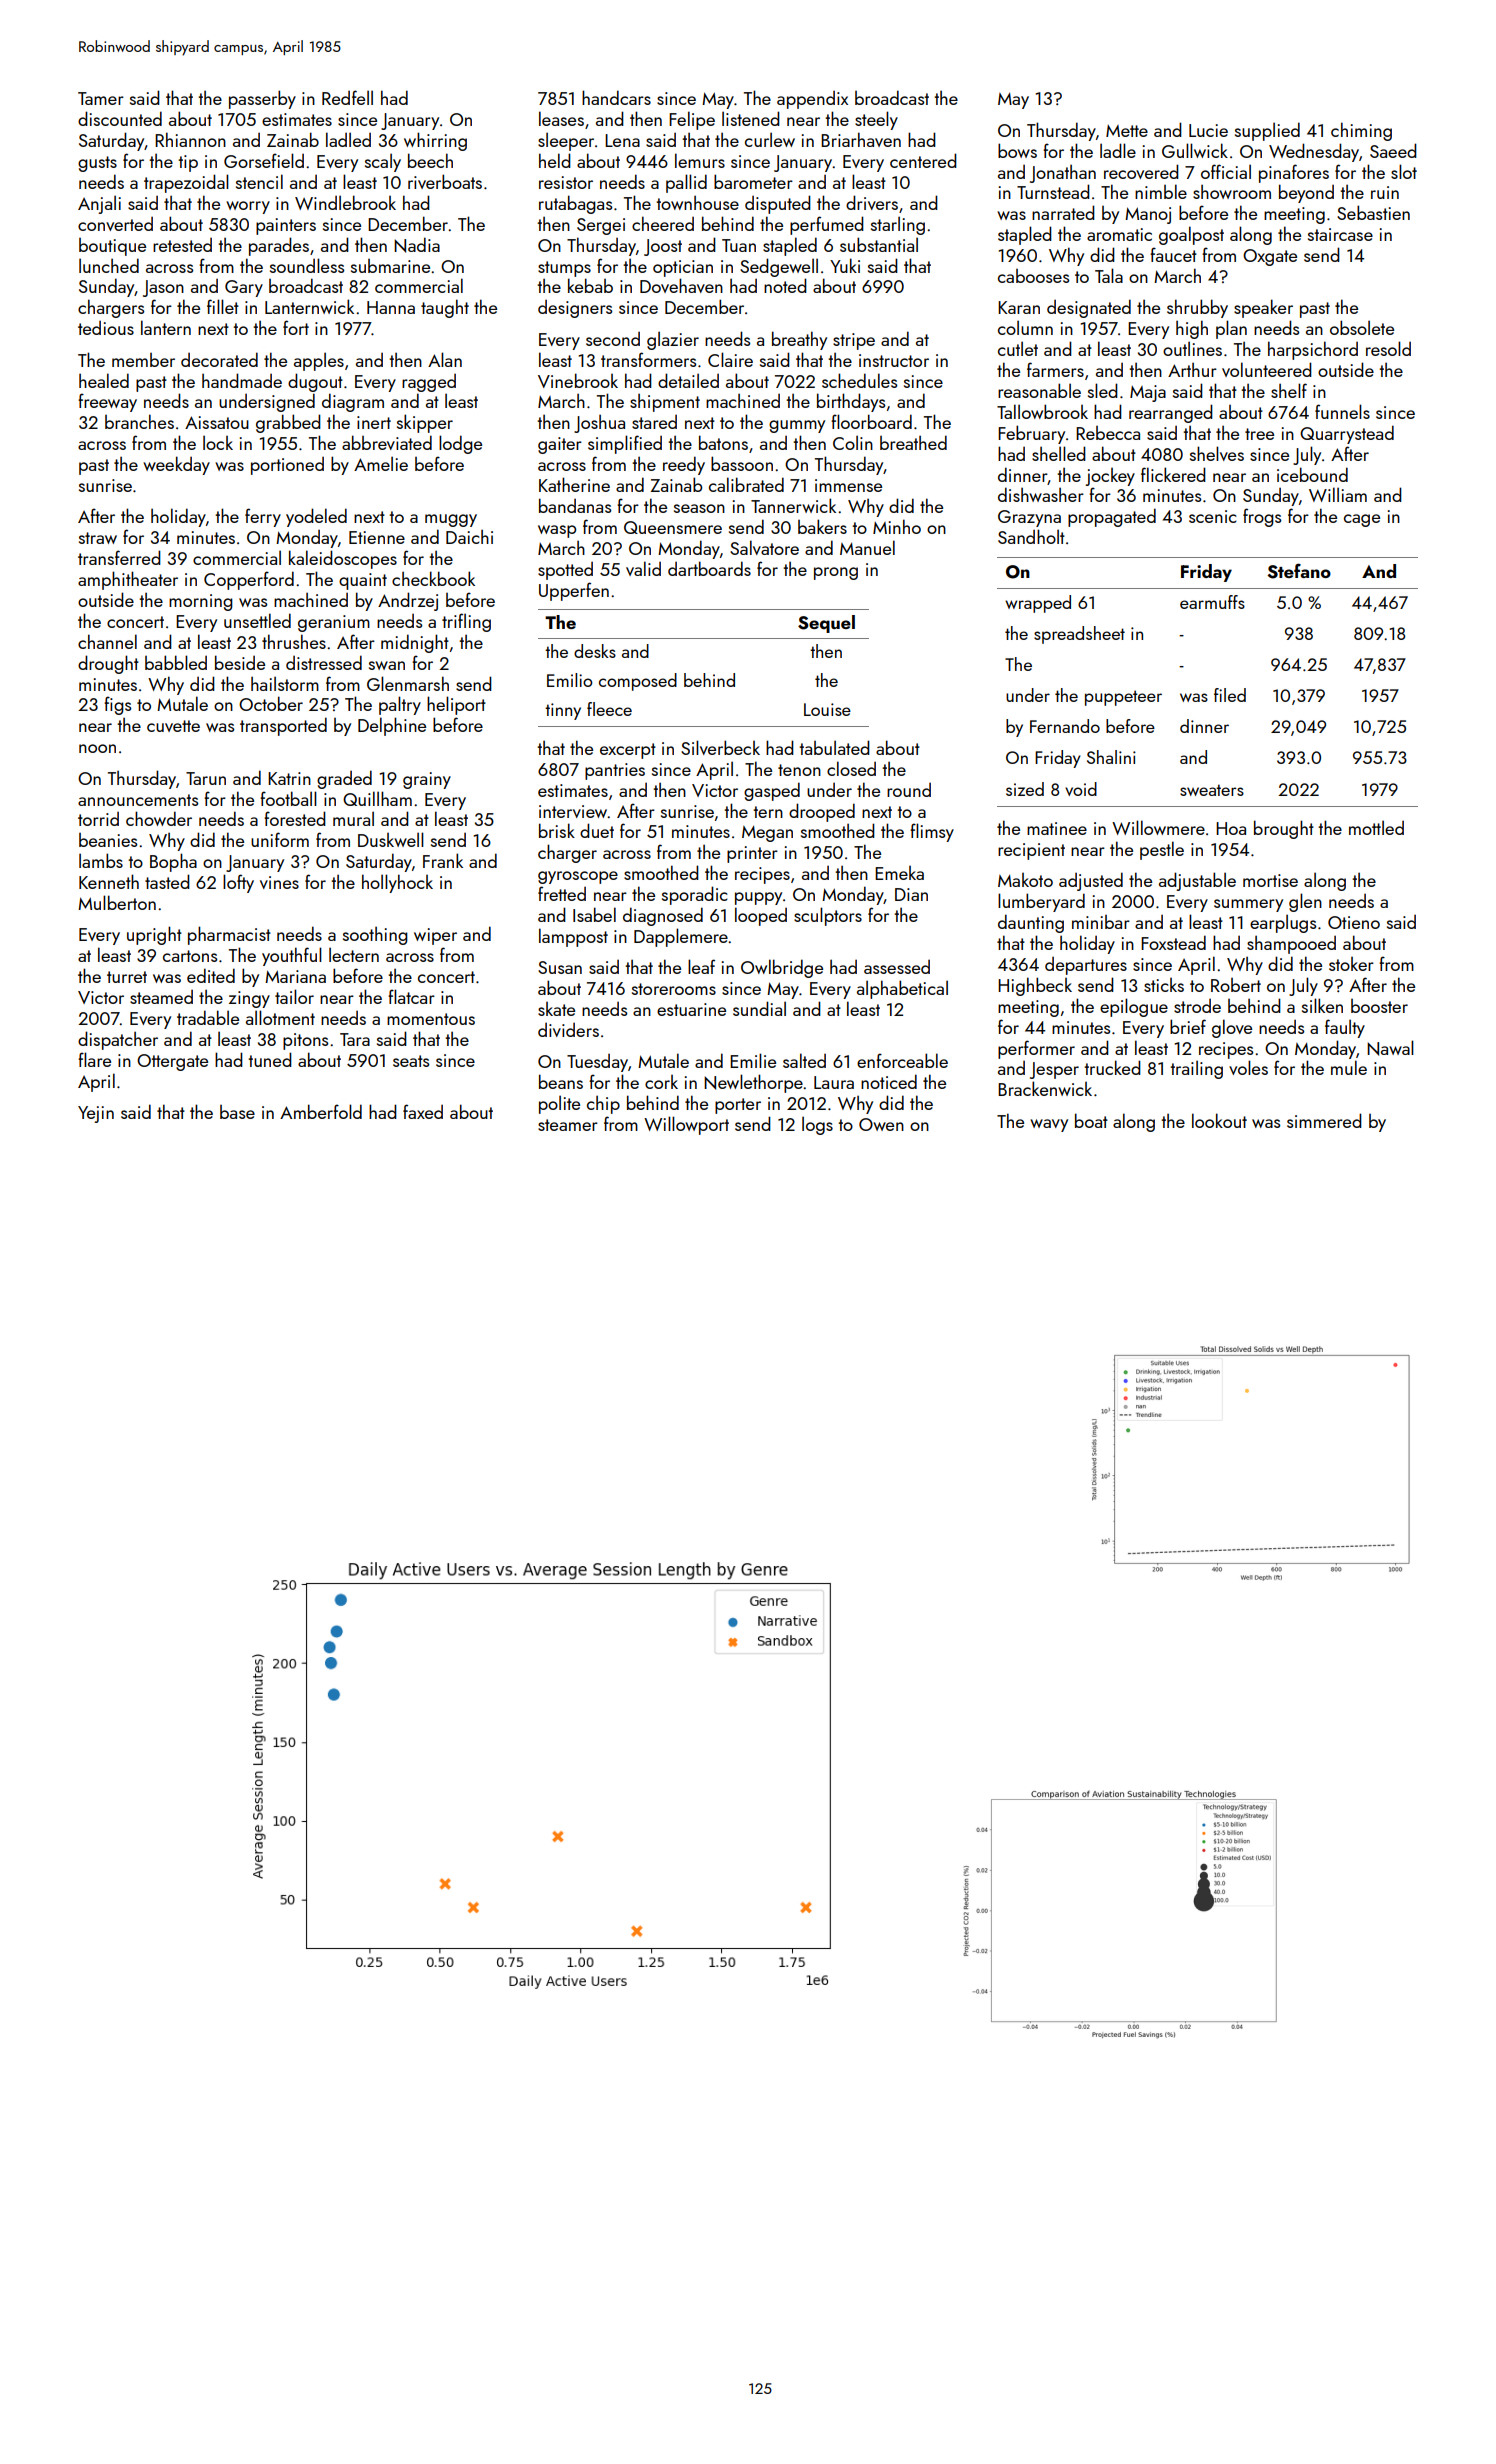 The height and width of the screenshot is (2464, 1496). What do you see at coordinates (751, 118) in the screenshot?
I see `listened` at bounding box center [751, 118].
